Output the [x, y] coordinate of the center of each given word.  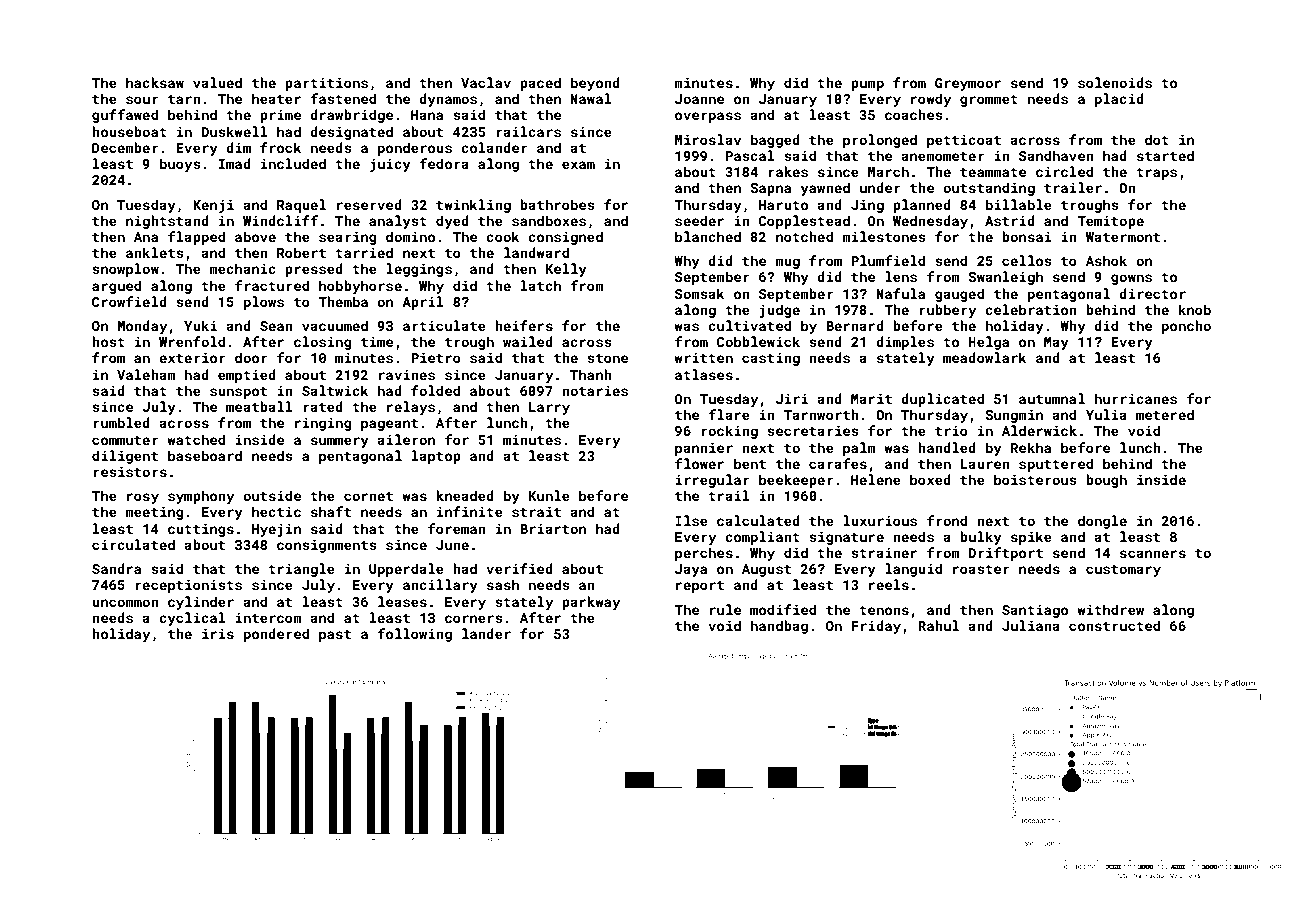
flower [699, 463]
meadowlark [985, 357]
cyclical [192, 619]
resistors [130, 472]
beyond [595, 84]
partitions [326, 84]
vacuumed [335, 325]
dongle [1102, 522]
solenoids [1115, 82]
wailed [528, 341]
